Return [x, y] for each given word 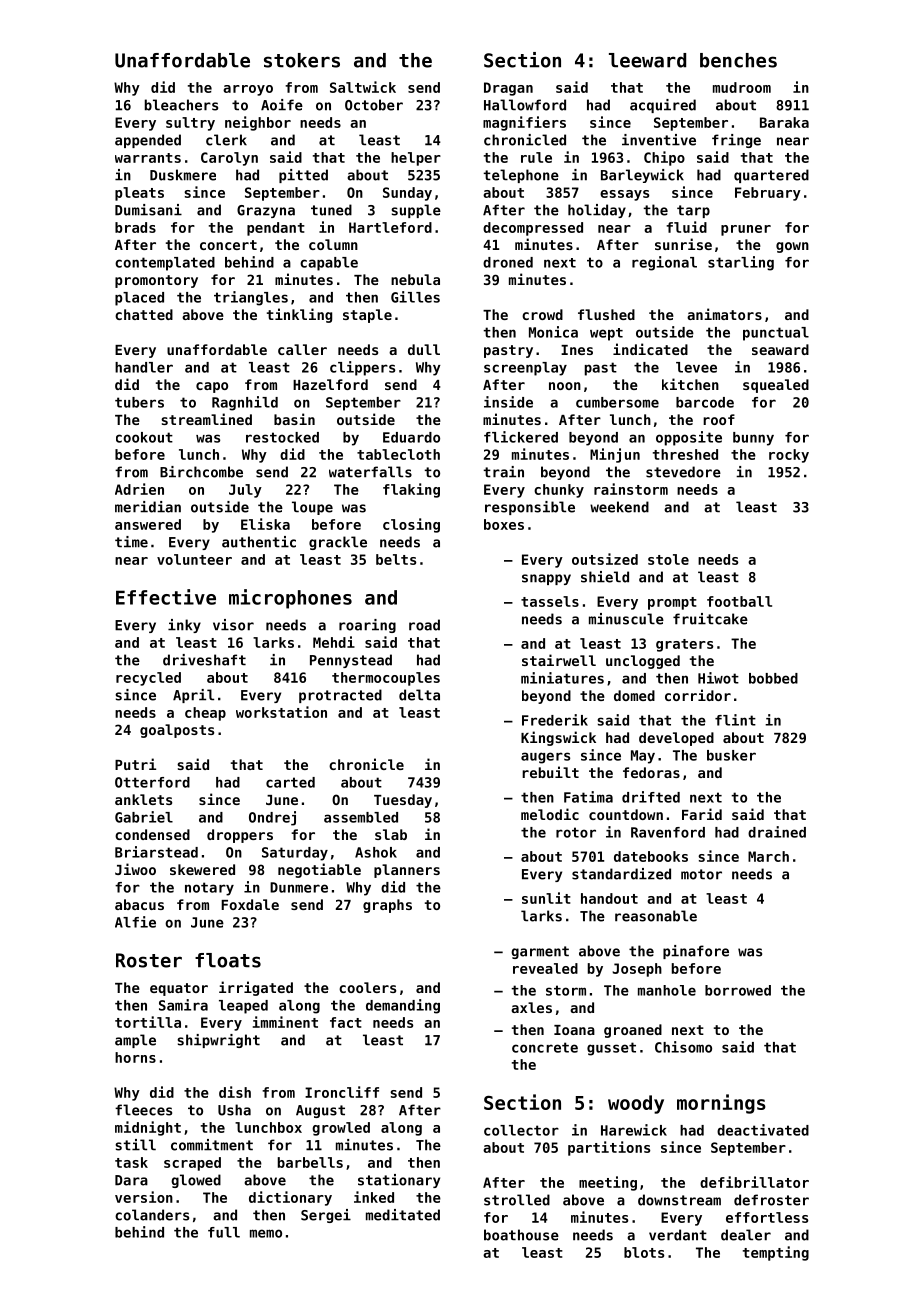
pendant [276, 229]
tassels [550, 601]
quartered [771, 176]
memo [266, 1233]
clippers [362, 368]
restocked [282, 437]
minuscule [626, 619]
